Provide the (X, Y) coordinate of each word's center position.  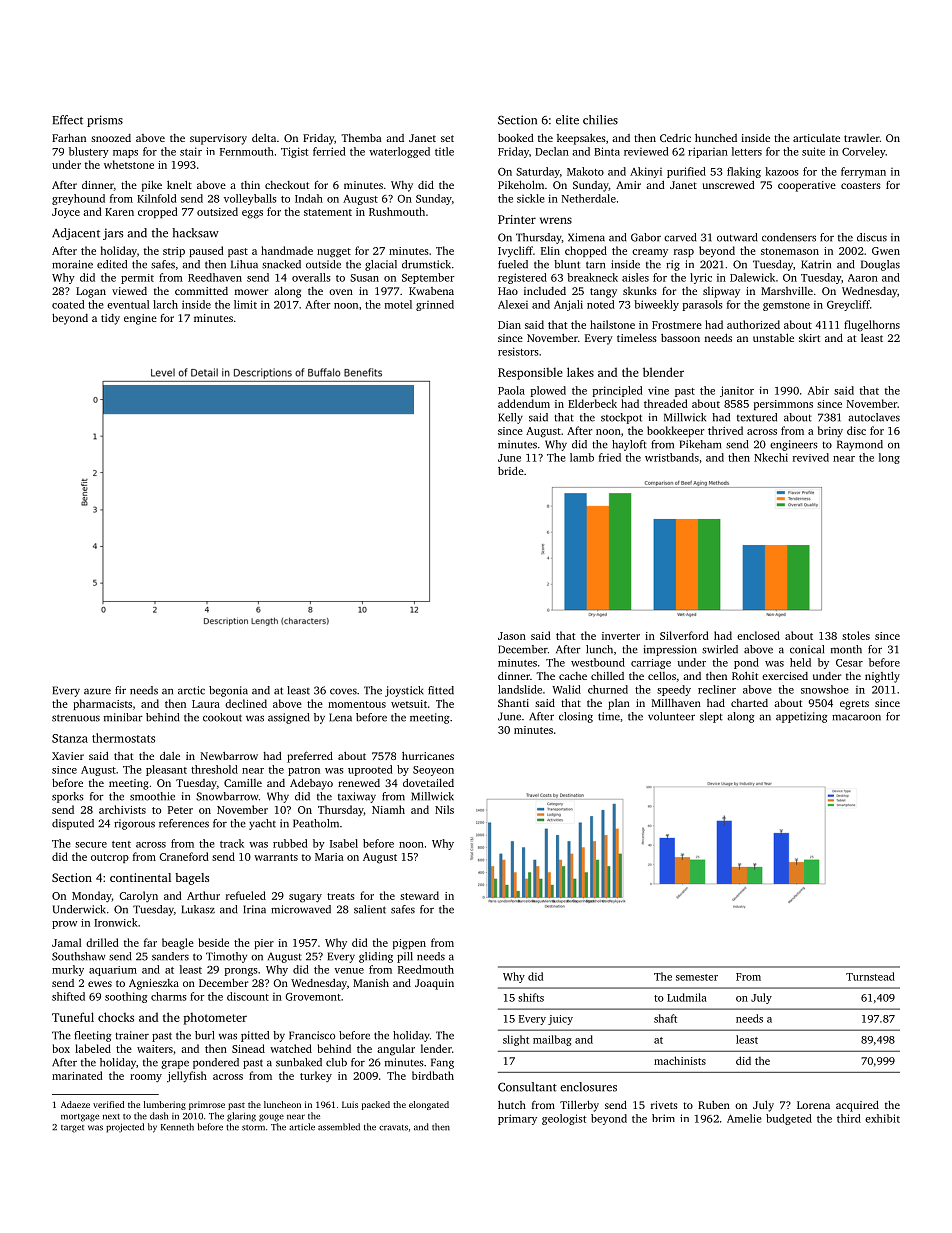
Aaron (863, 278)
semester (697, 977)
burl (204, 1035)
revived (811, 457)
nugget (334, 253)
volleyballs (250, 199)
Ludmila (687, 997)
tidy (110, 319)
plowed (548, 391)
